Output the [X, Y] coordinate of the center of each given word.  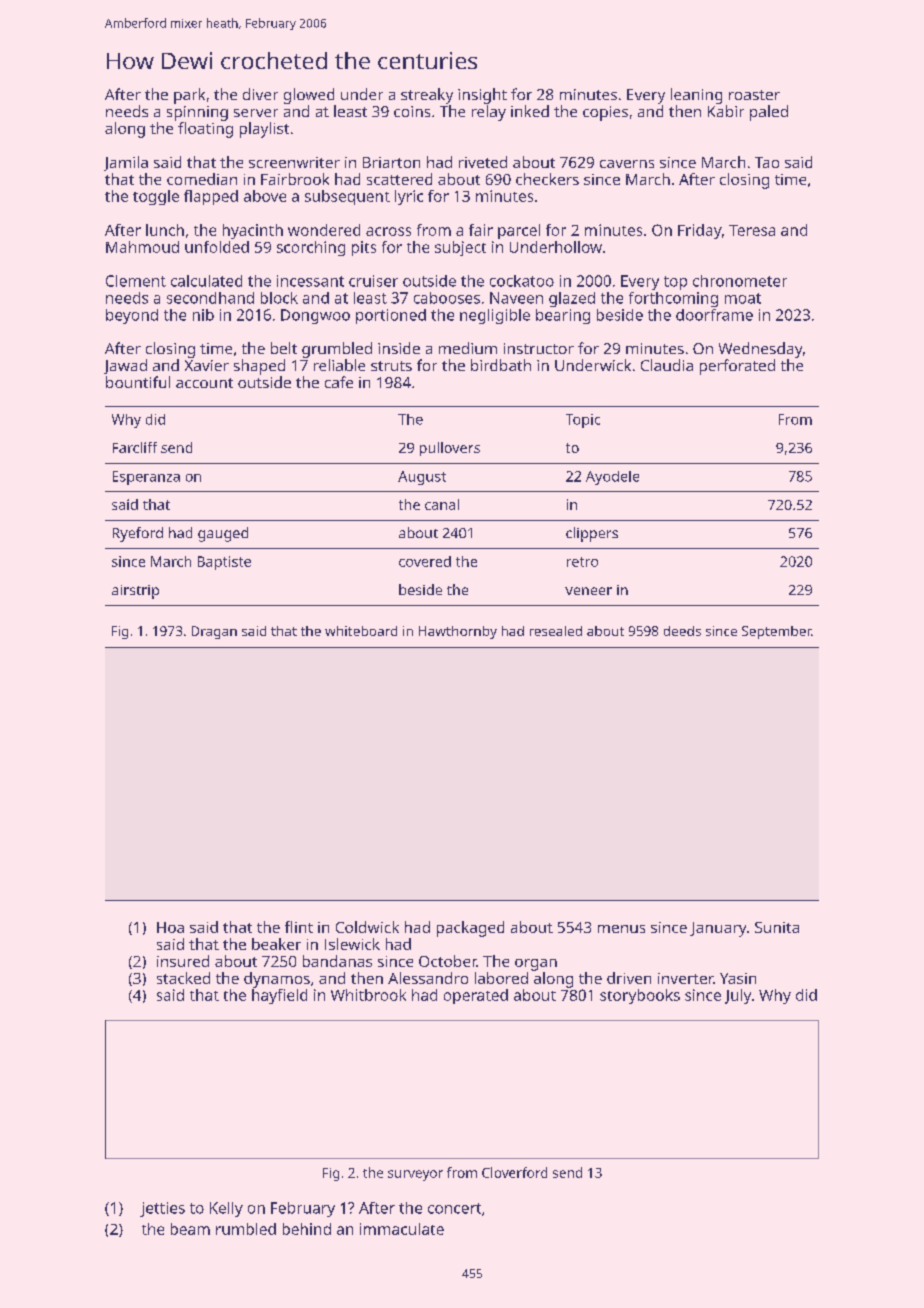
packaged [470, 929]
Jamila [126, 163]
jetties [162, 1209]
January [718, 929]
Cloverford [514, 1172]
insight [482, 96]
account [204, 383]
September [776, 632]
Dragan [214, 632]
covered [425, 561]
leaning [696, 96]
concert [454, 1208]
